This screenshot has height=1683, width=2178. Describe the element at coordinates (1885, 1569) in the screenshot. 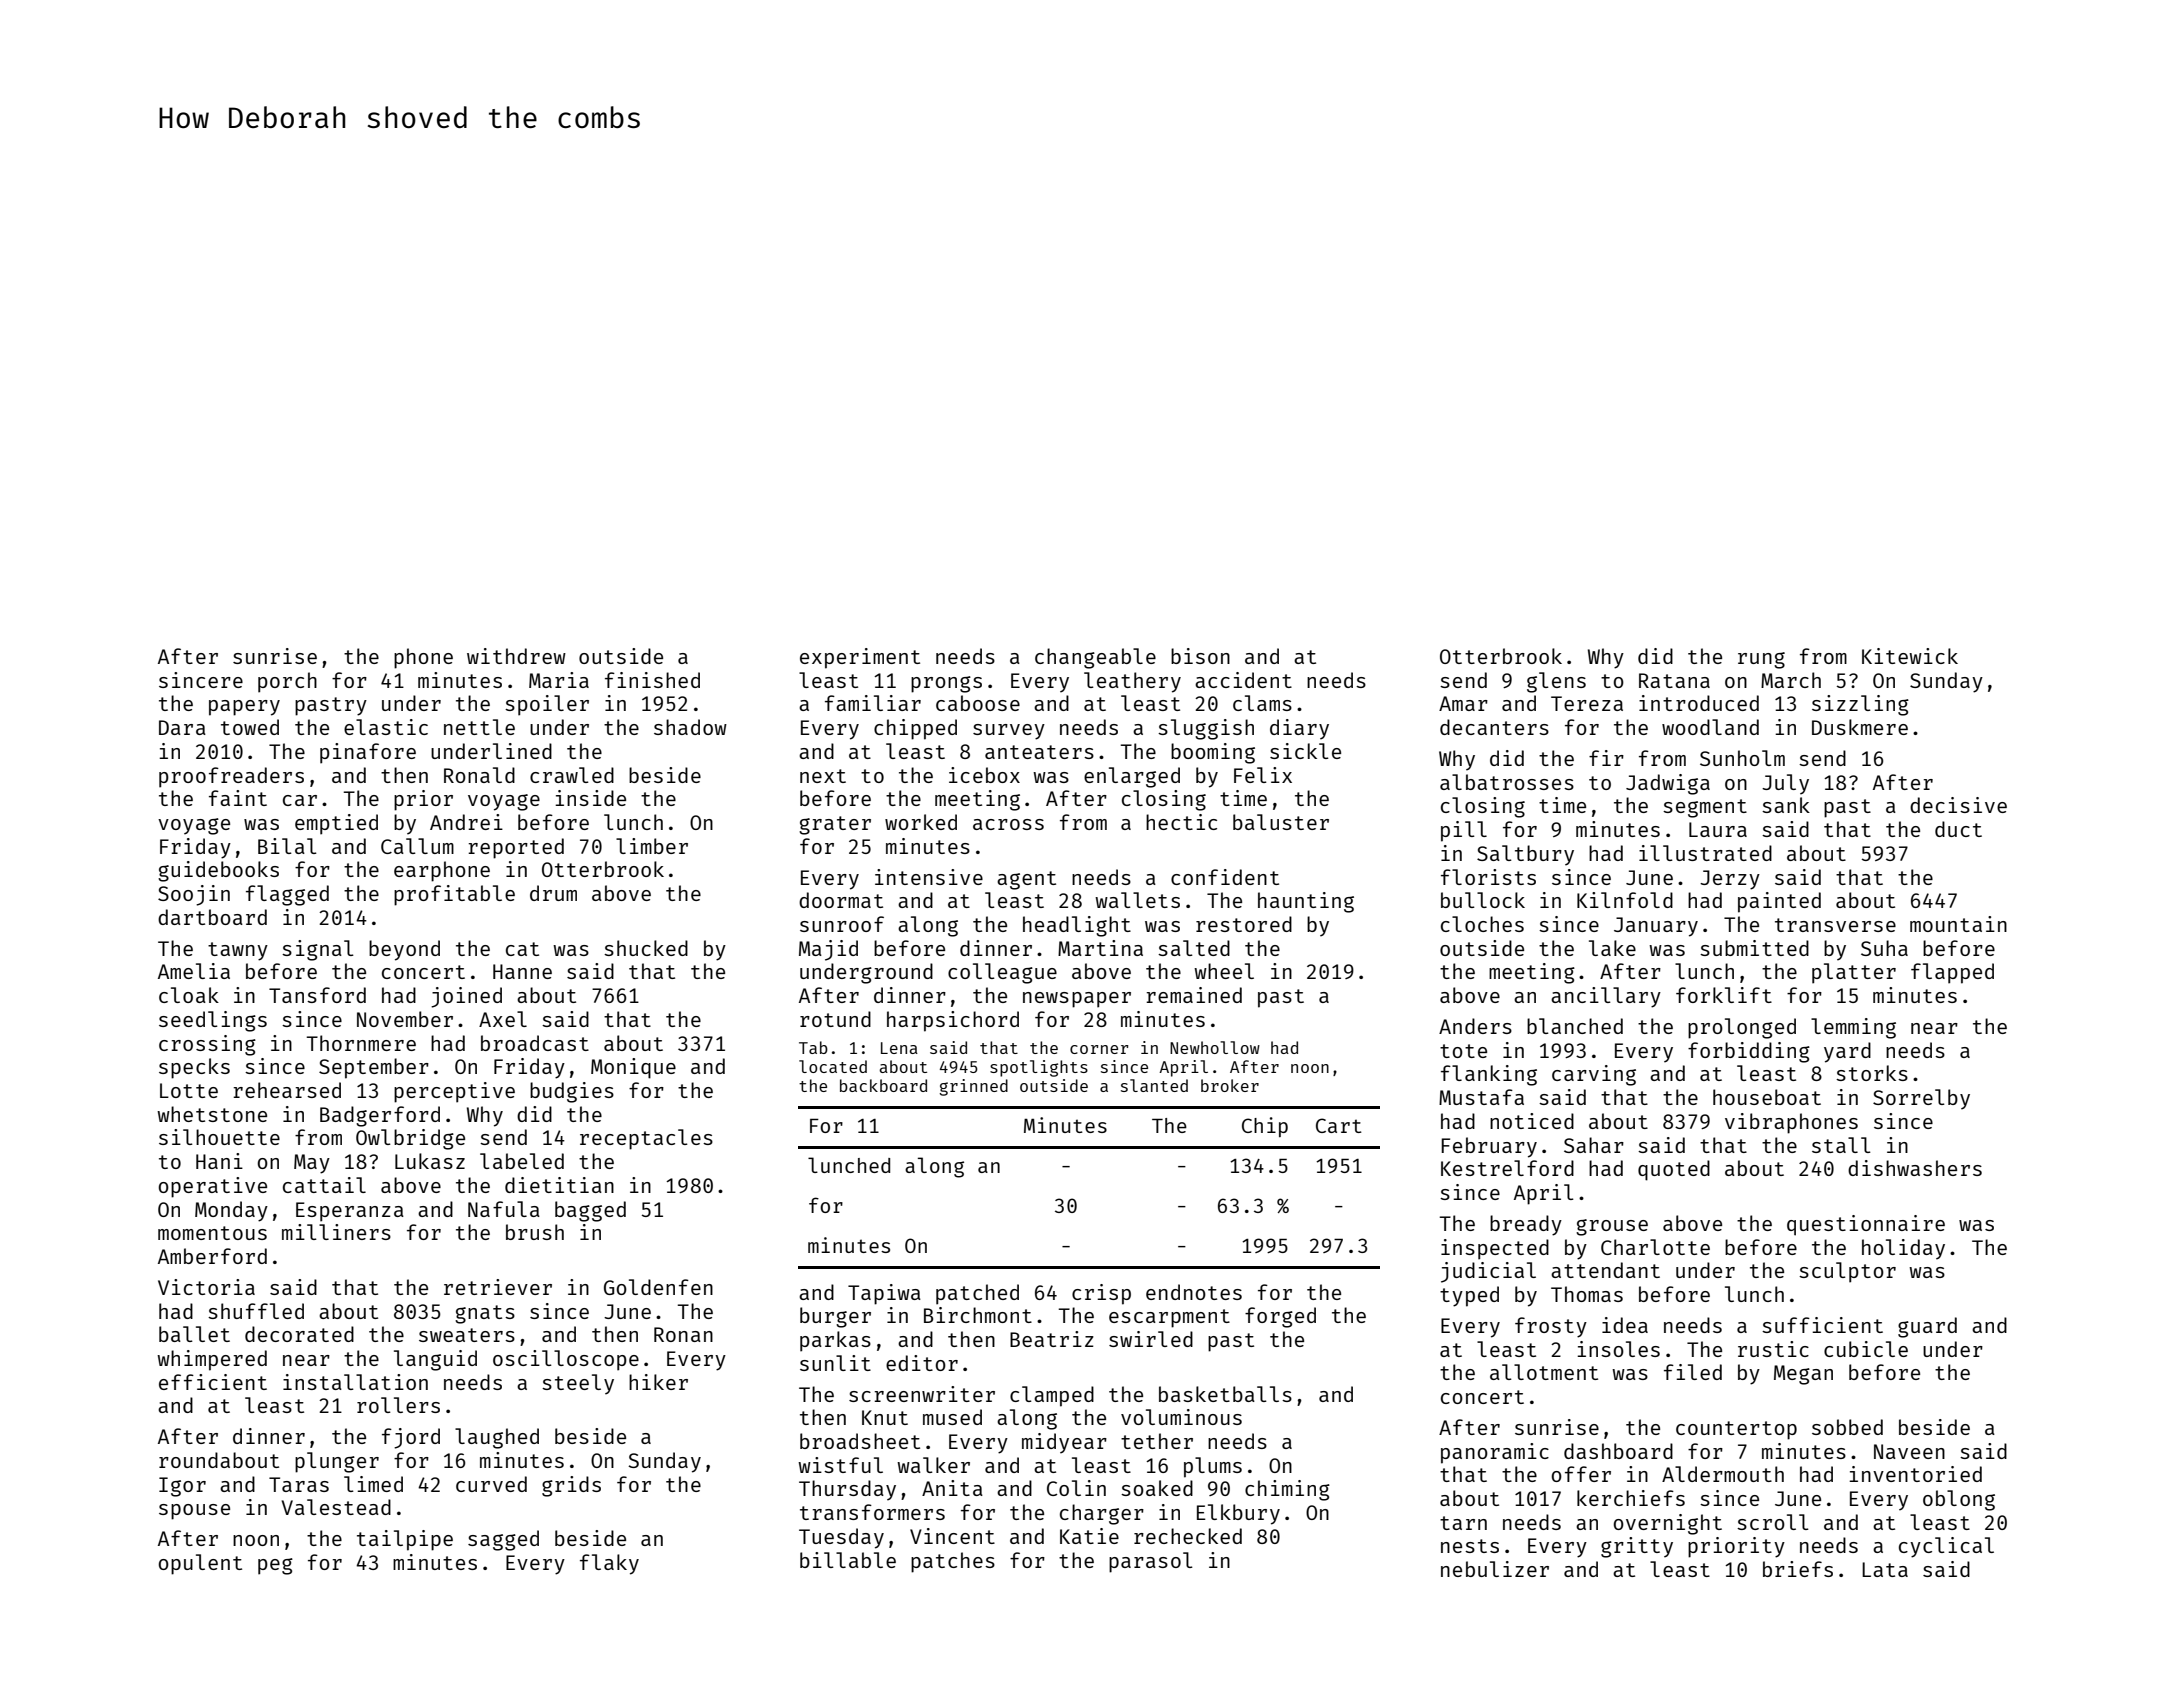

I see `Lata` at that location.
